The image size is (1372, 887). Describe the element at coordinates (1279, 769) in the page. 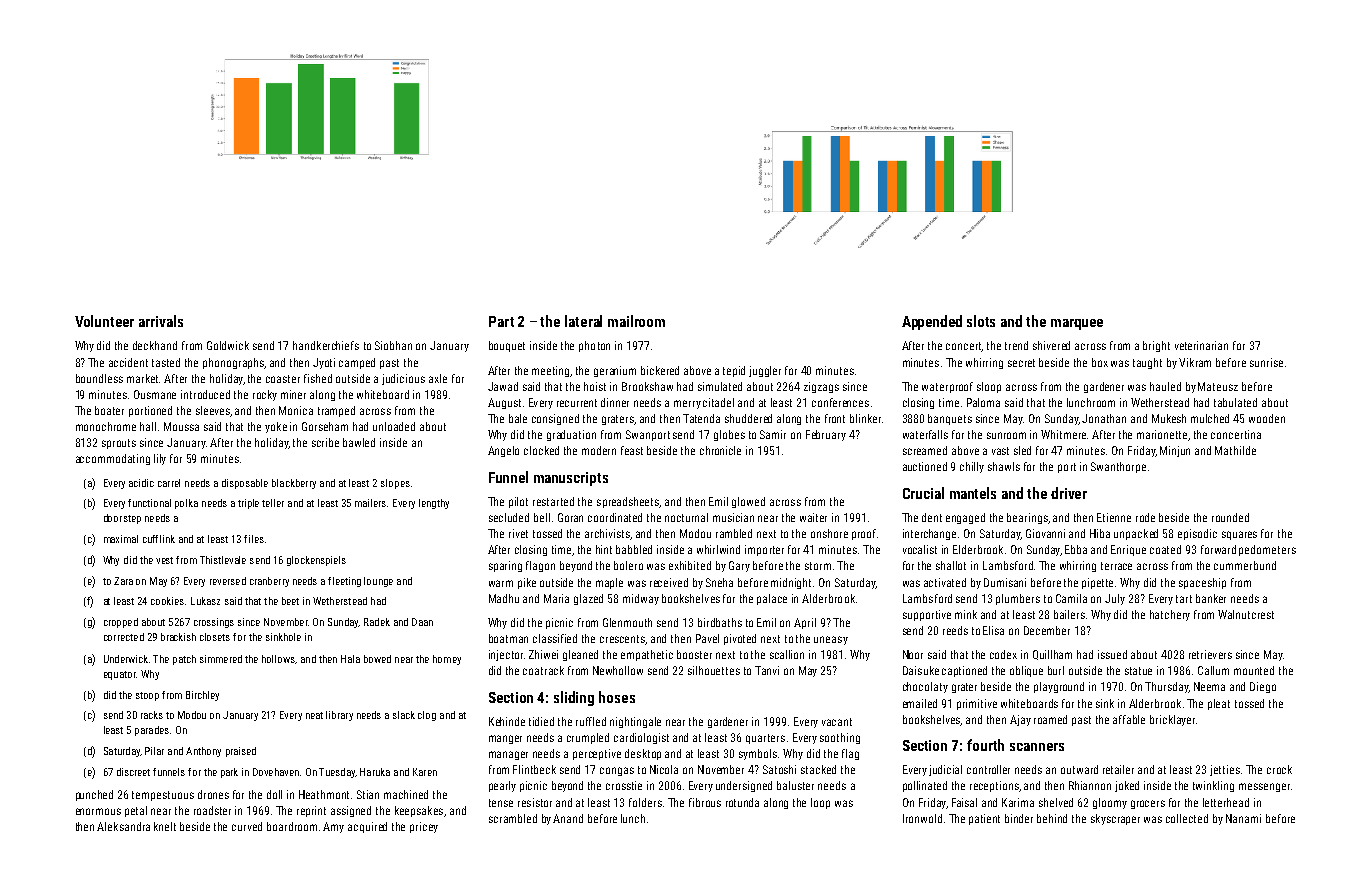

I see `crock` at that location.
